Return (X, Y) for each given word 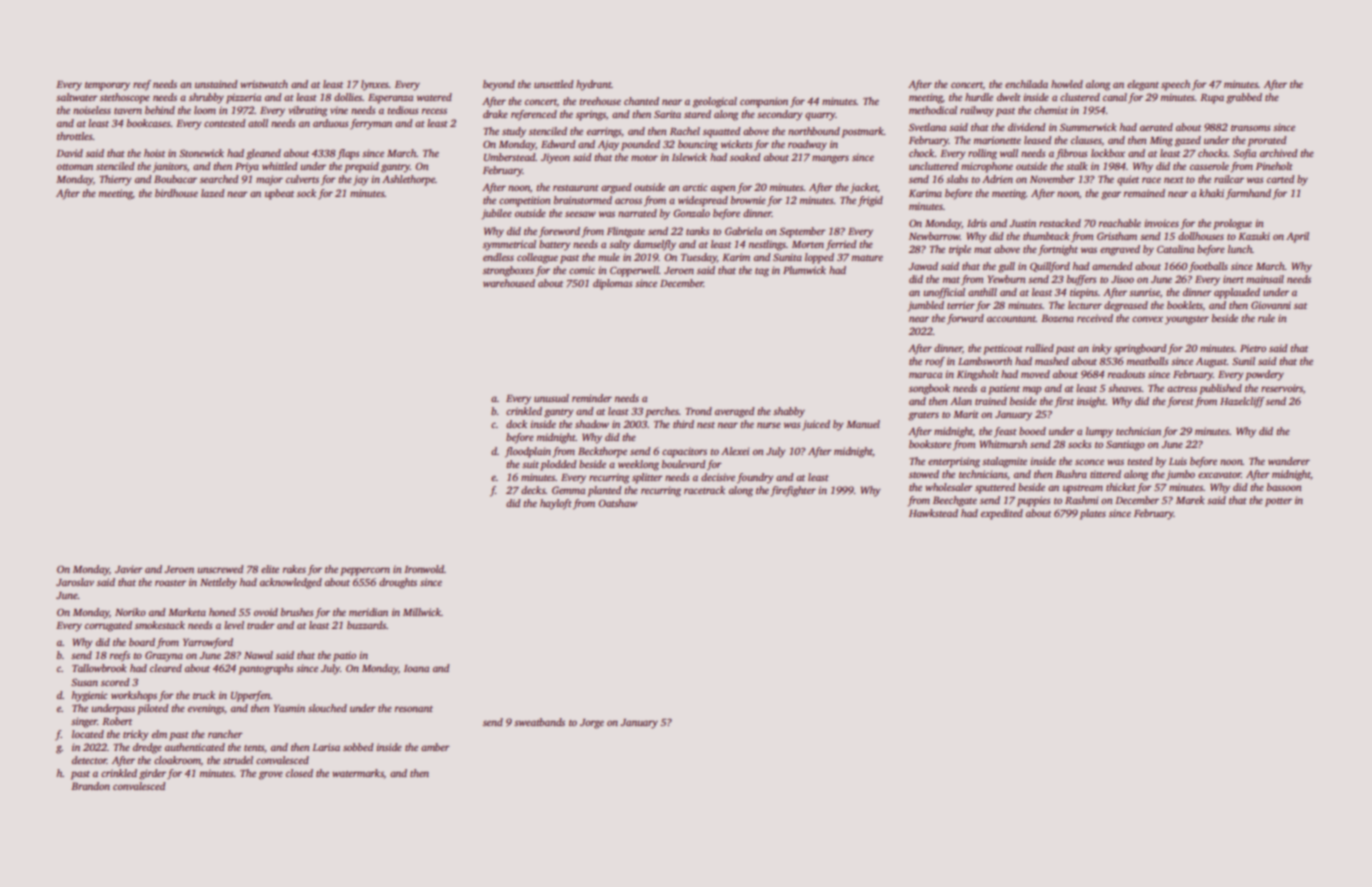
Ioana (416, 668)
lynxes (375, 85)
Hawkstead (933, 513)
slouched (327, 708)
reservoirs (1282, 388)
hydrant (594, 85)
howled (1067, 84)
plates (1093, 514)
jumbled (926, 306)
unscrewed (220, 569)
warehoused (509, 283)
